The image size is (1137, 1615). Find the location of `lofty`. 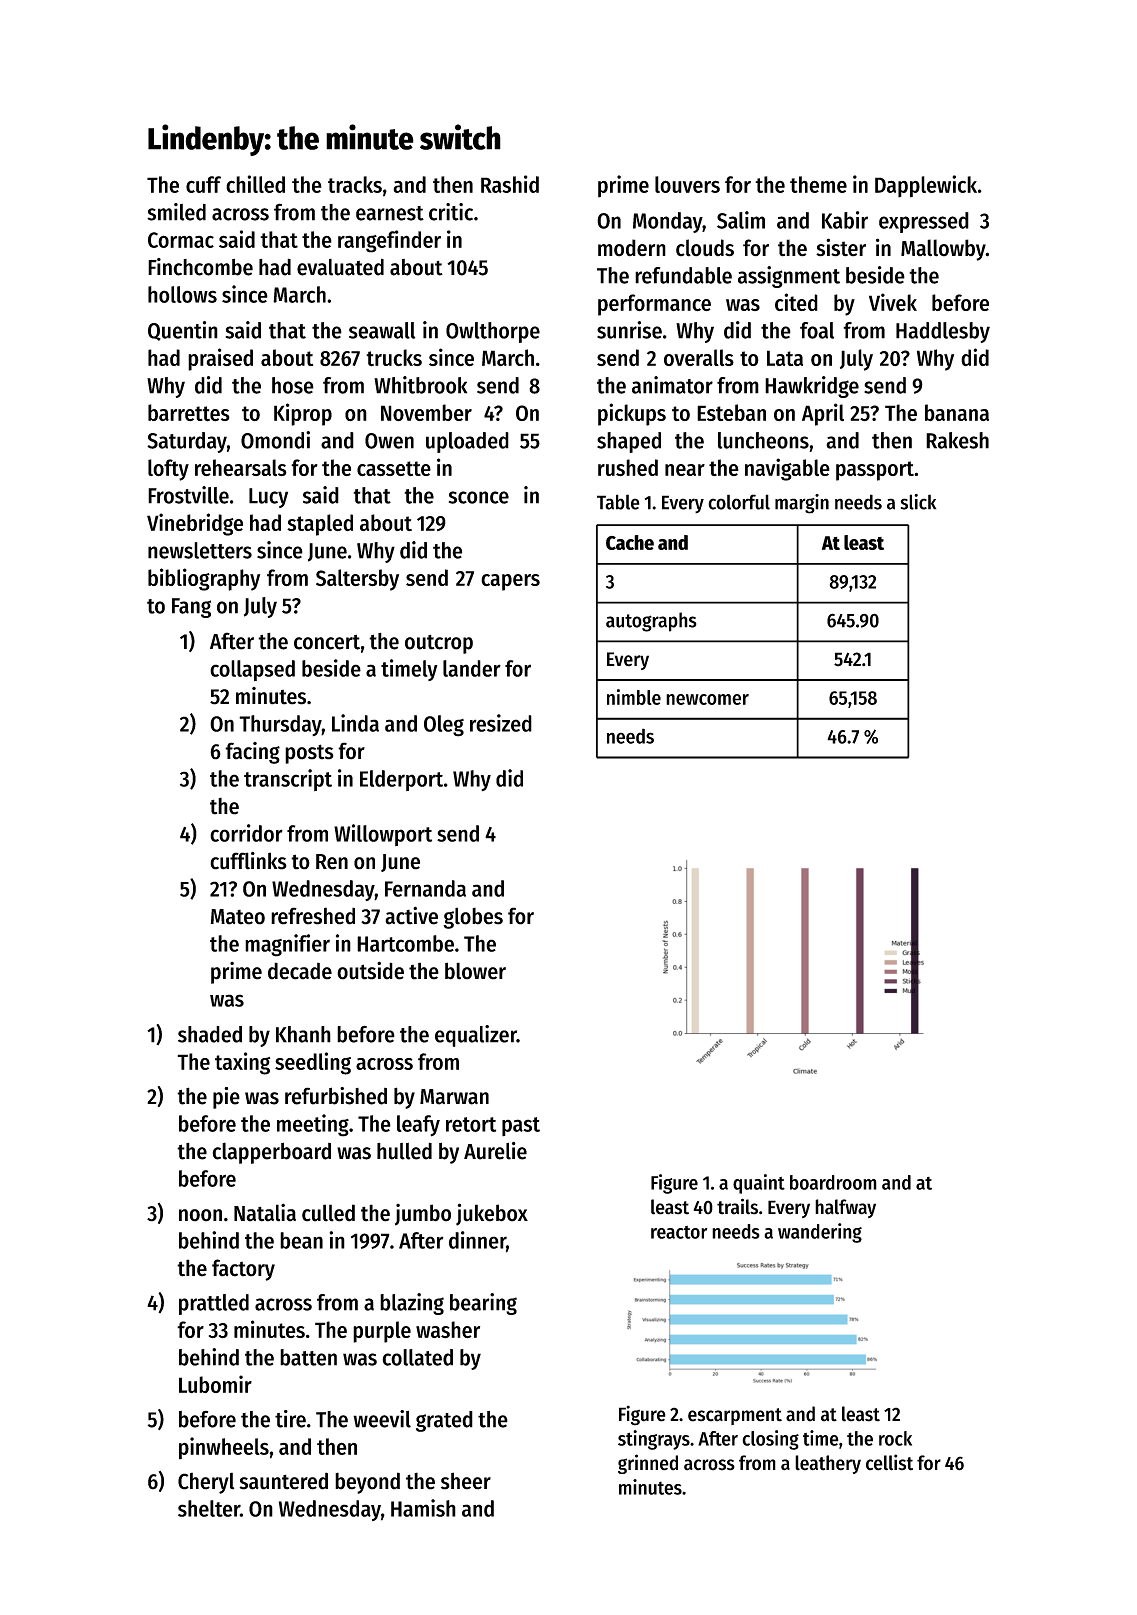

lofty is located at coordinates (168, 470).
